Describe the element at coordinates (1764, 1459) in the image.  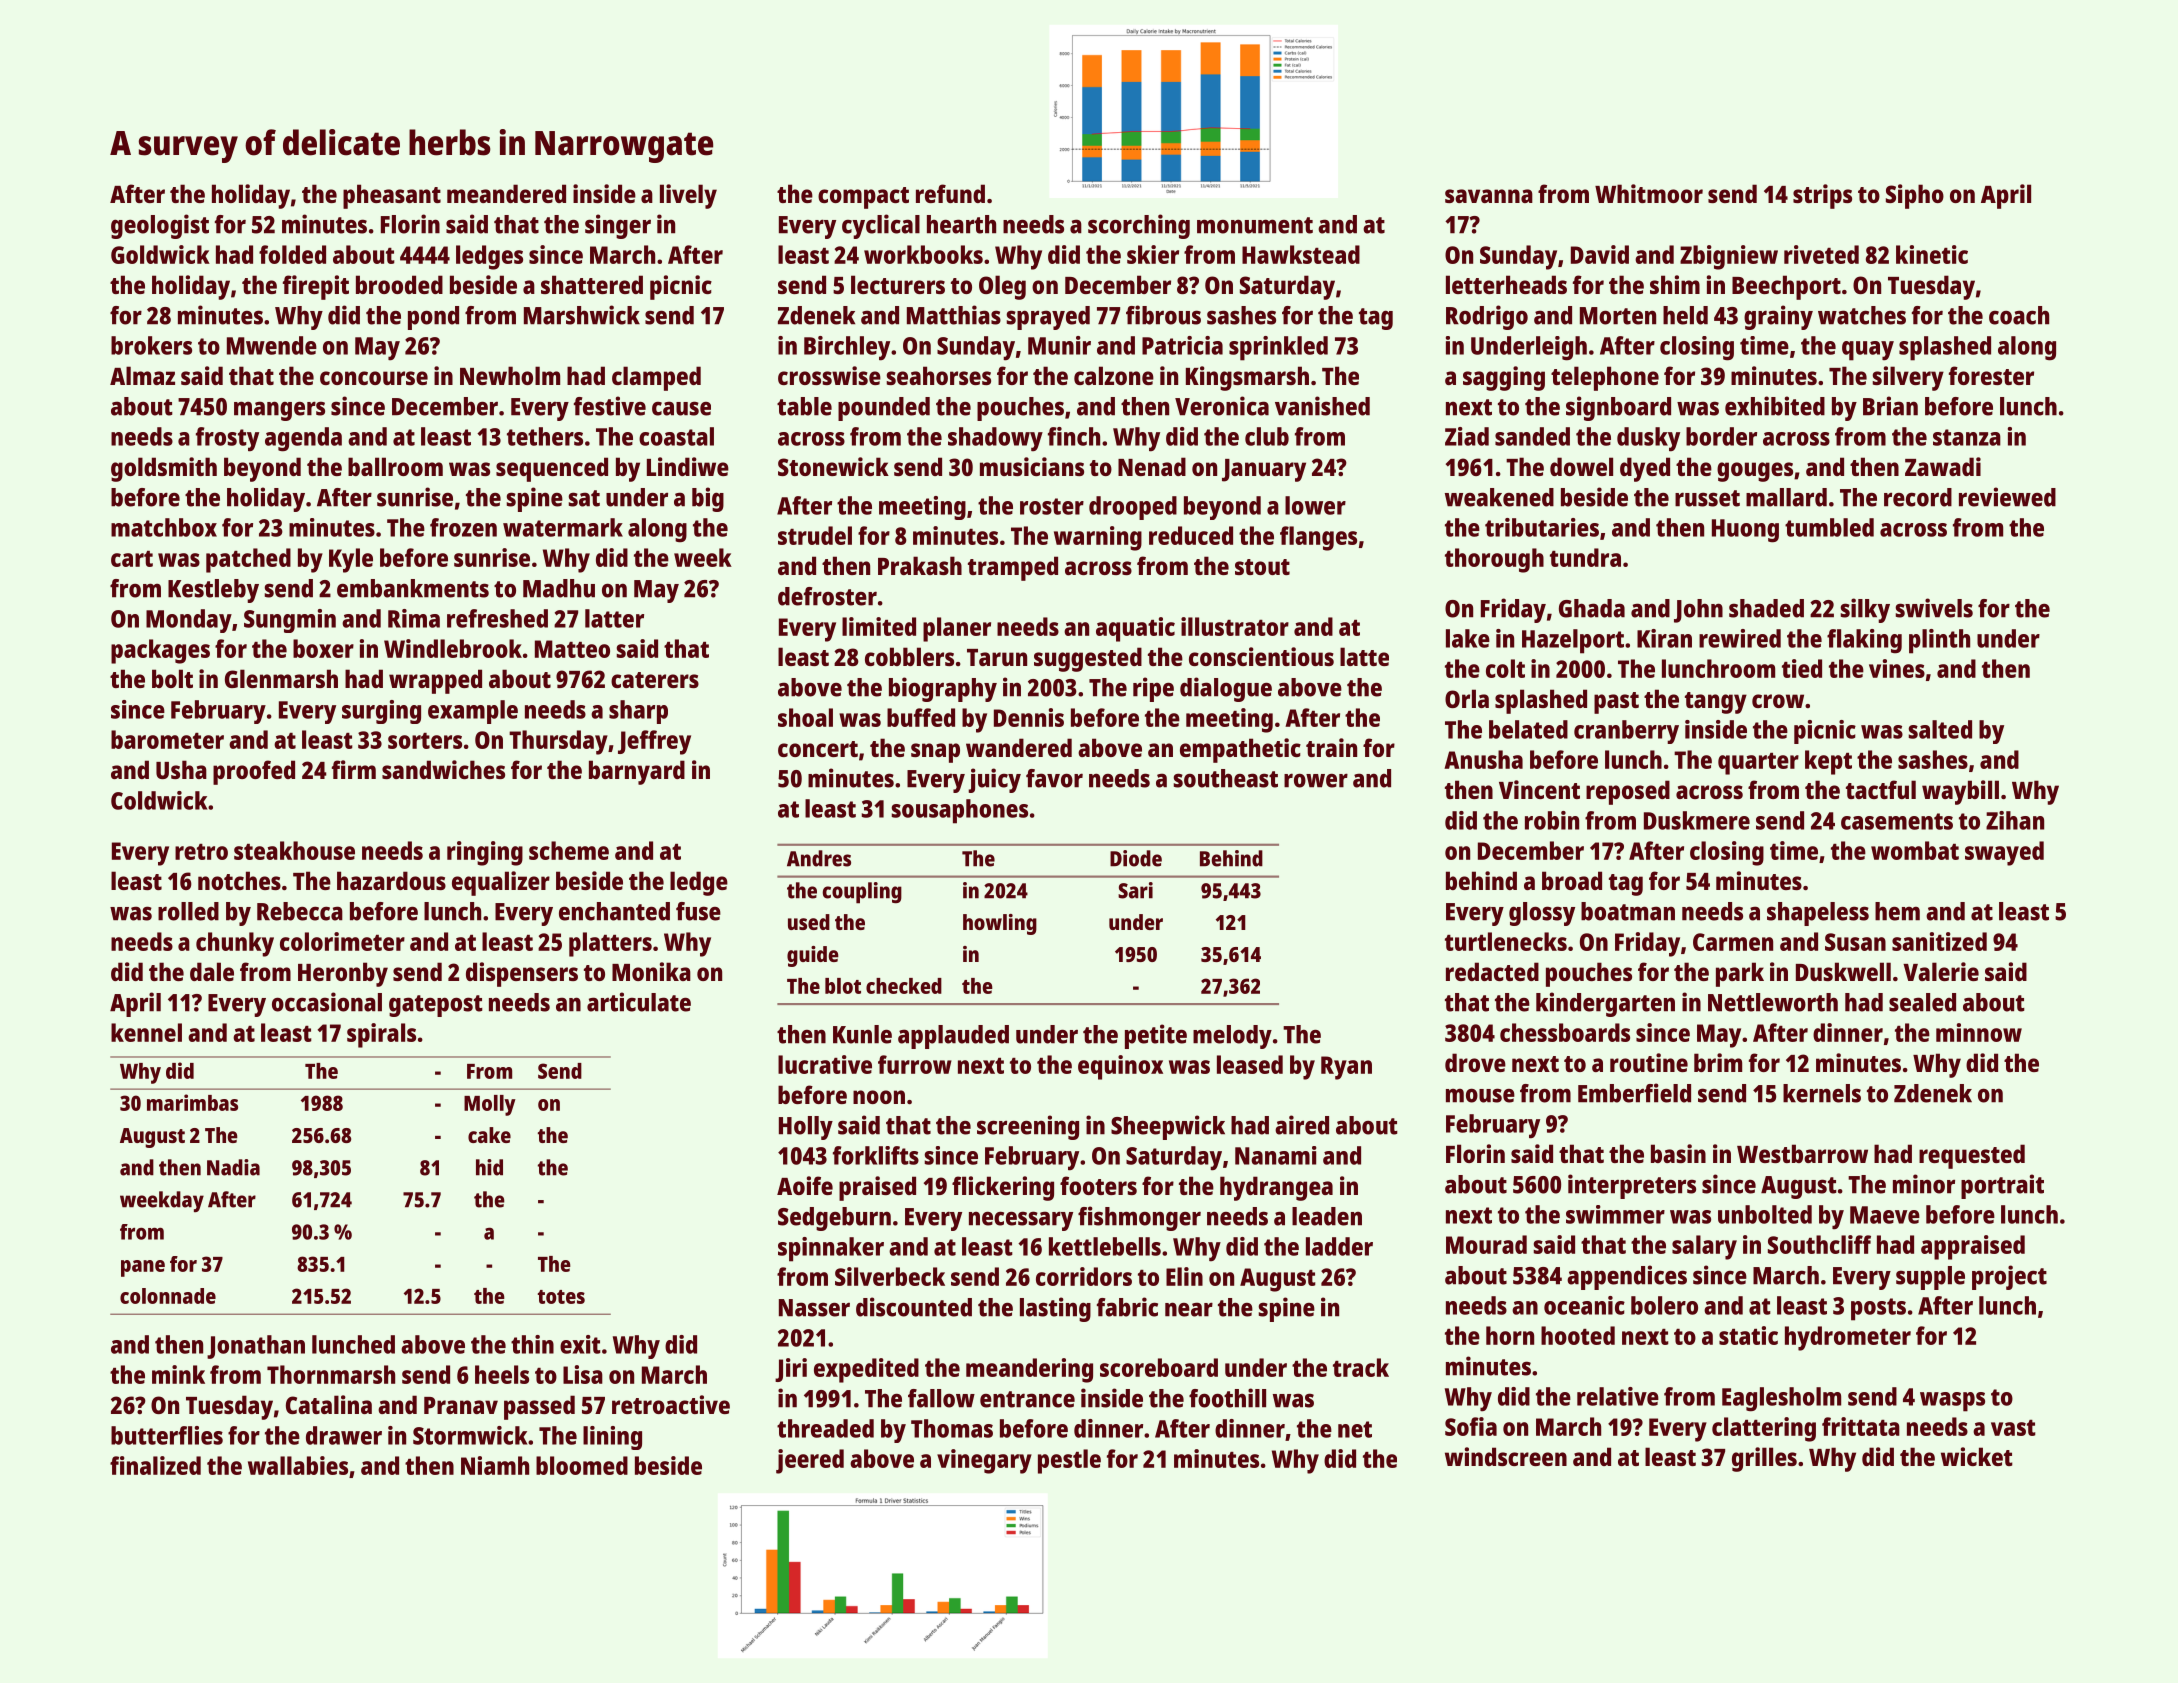
I see `grilles` at that location.
